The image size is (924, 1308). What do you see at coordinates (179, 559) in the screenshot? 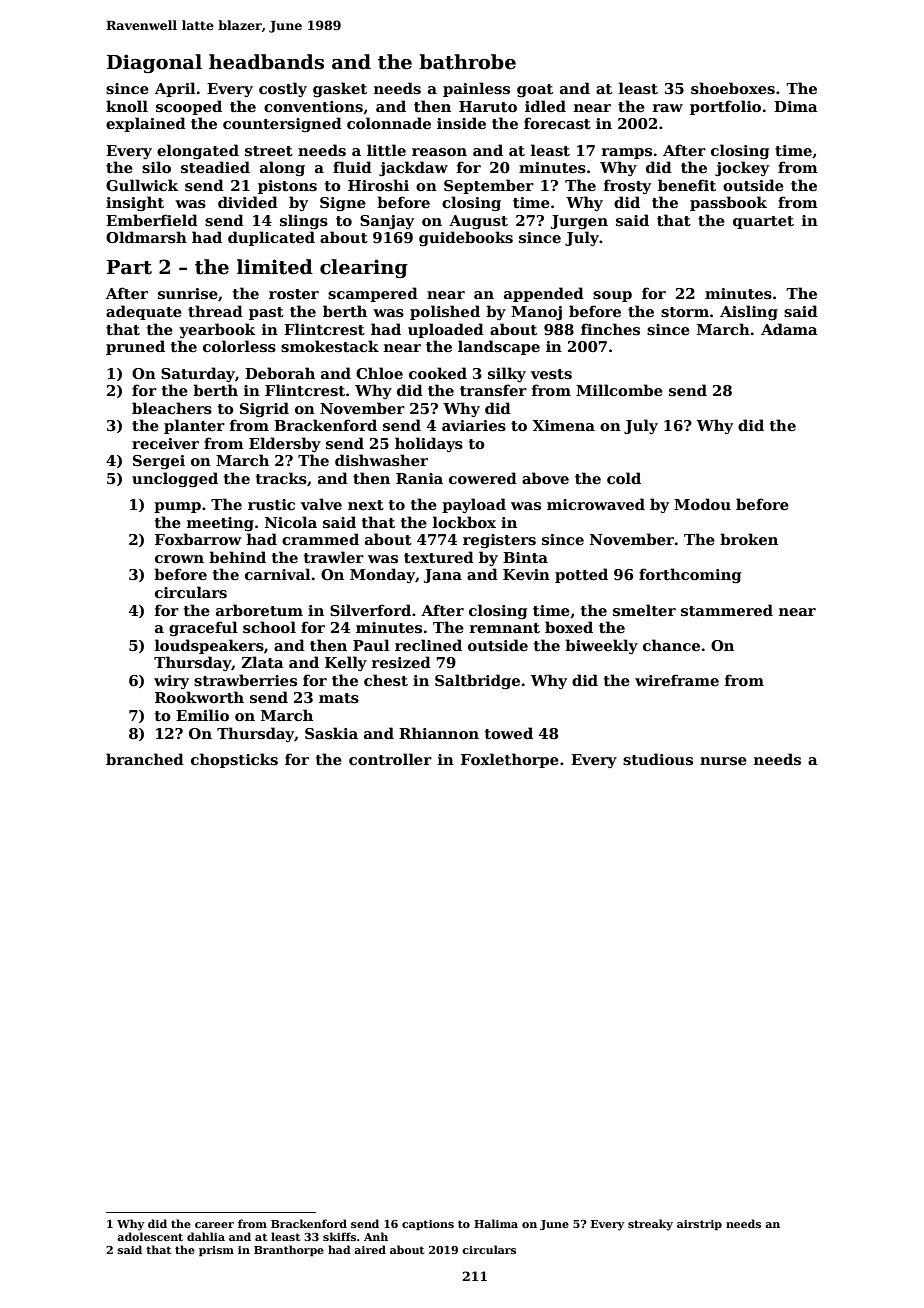
I see `crown` at bounding box center [179, 559].
